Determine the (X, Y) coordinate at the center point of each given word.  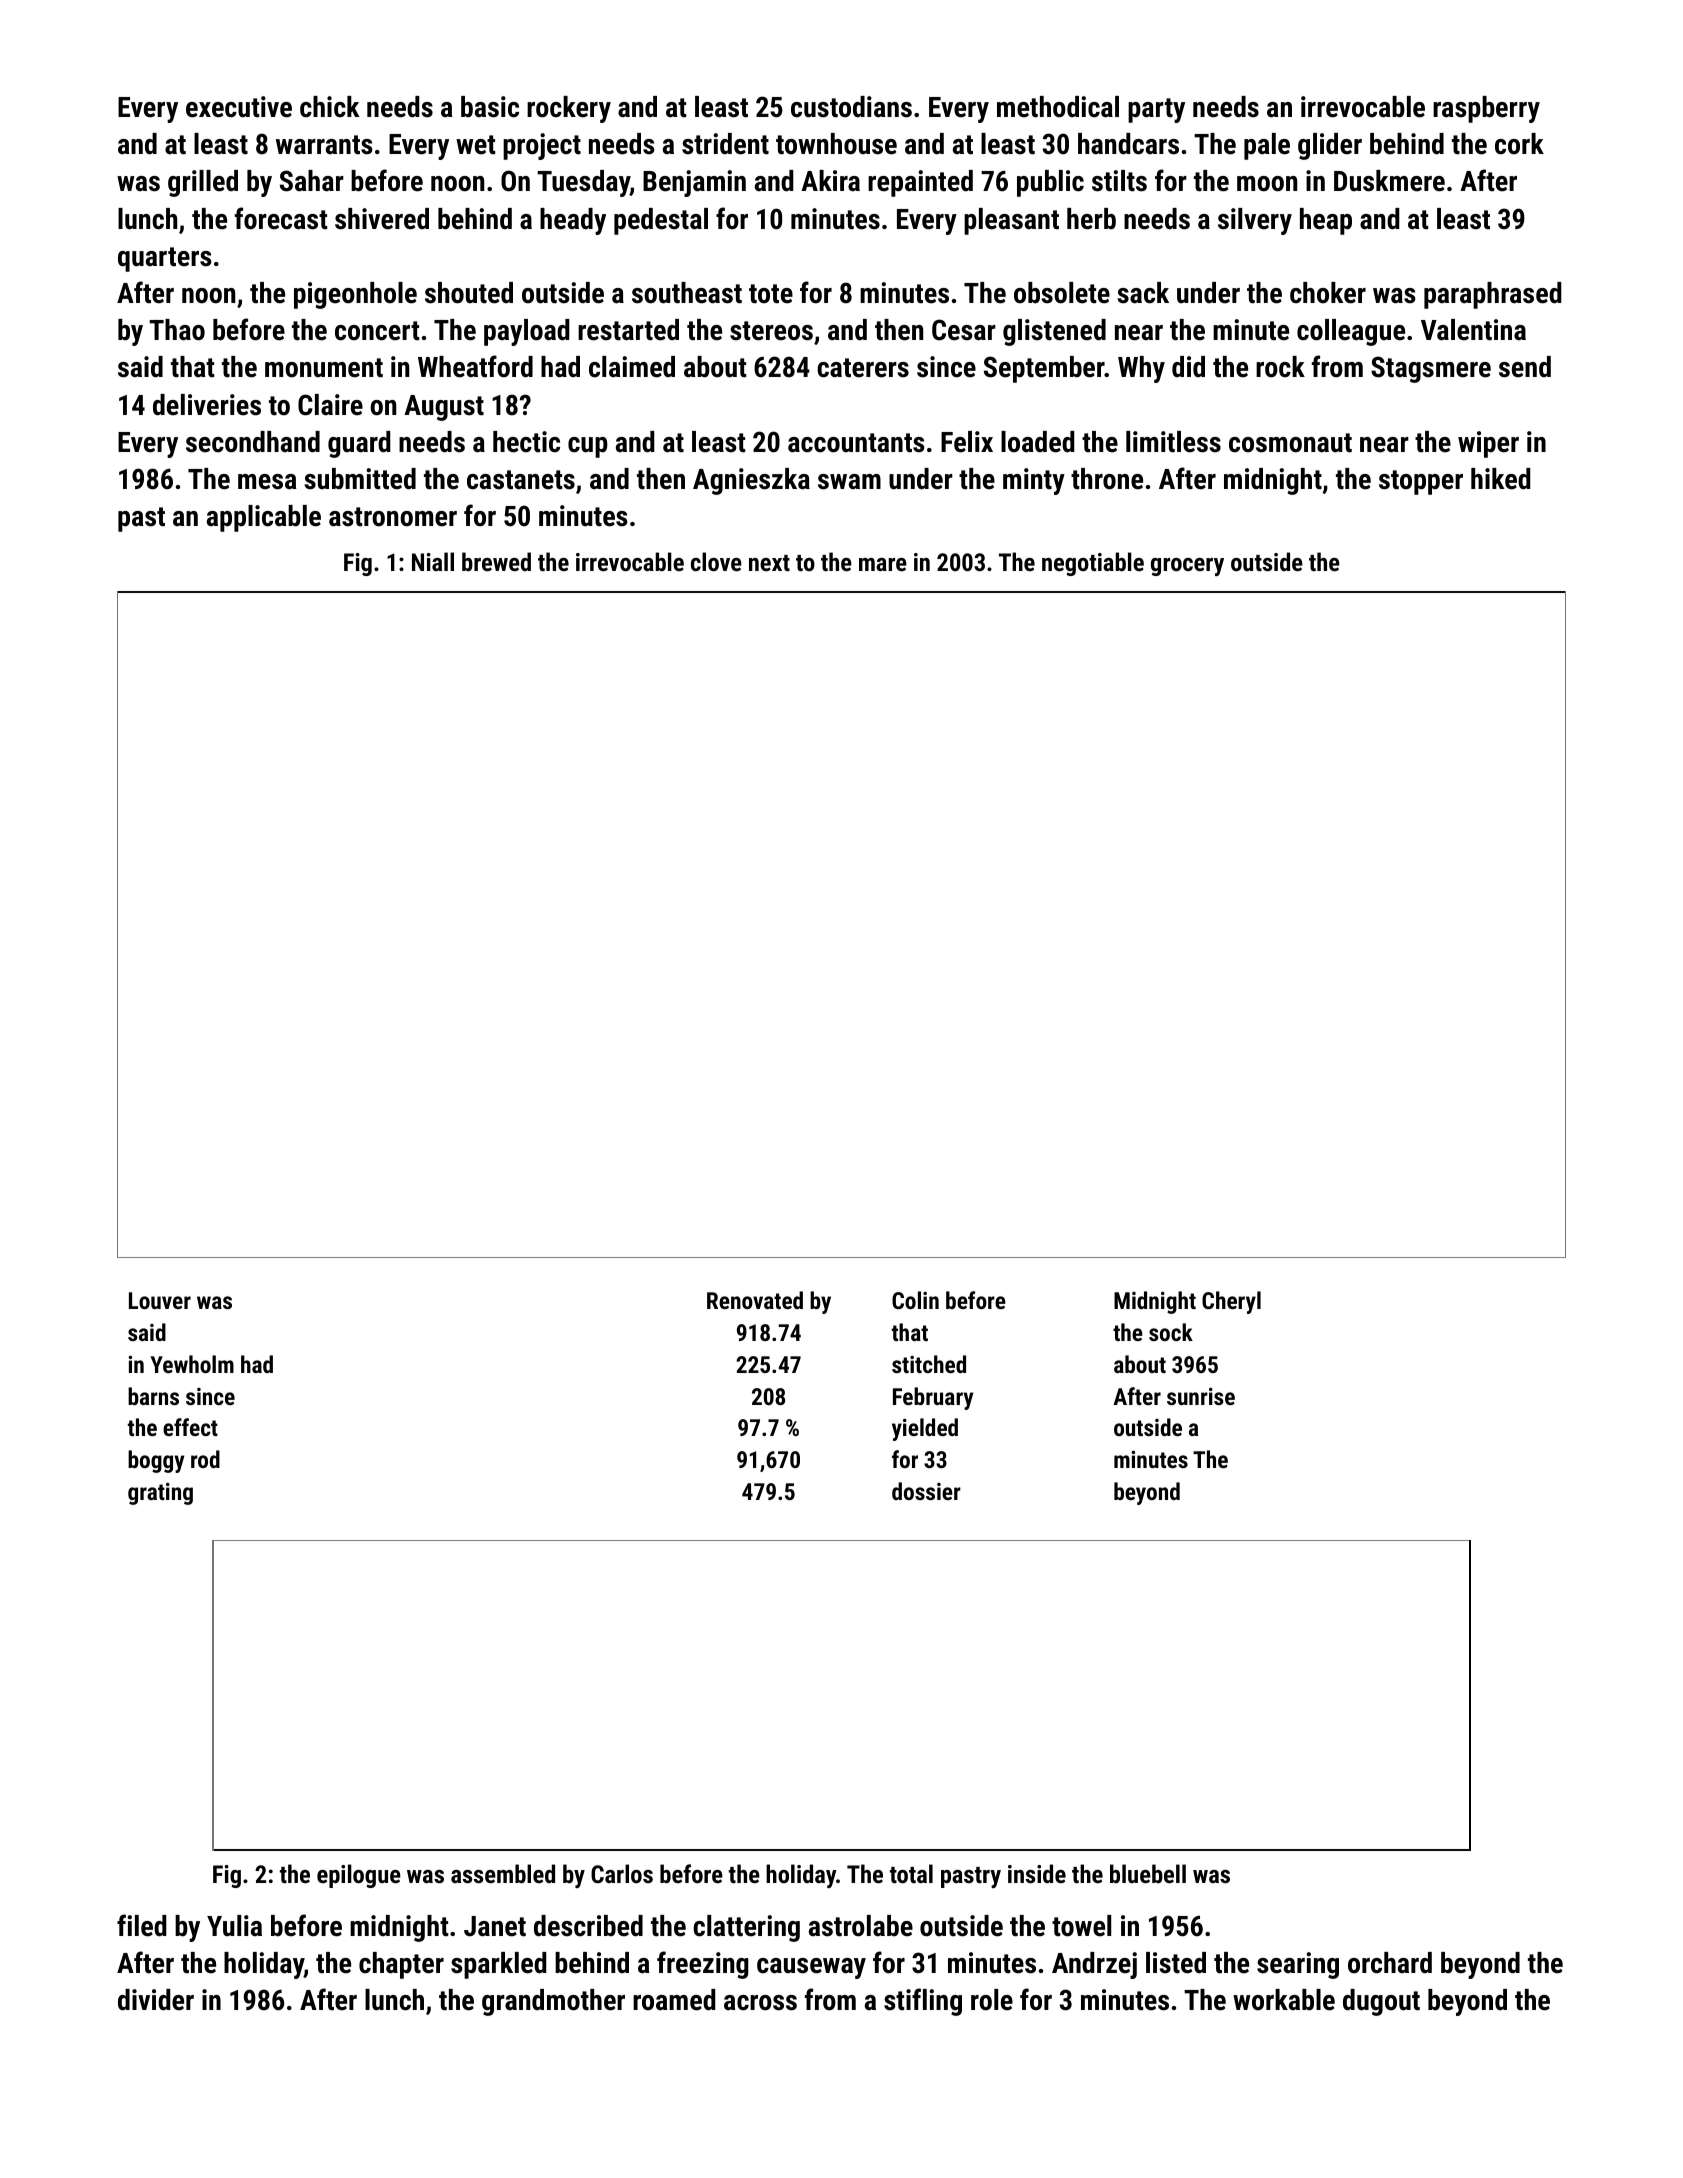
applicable (264, 518)
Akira (830, 181)
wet (476, 145)
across (760, 2003)
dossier (926, 1491)
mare (883, 564)
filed (142, 1925)
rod (205, 1459)
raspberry (1486, 109)
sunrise (1201, 1396)
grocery (1187, 567)
